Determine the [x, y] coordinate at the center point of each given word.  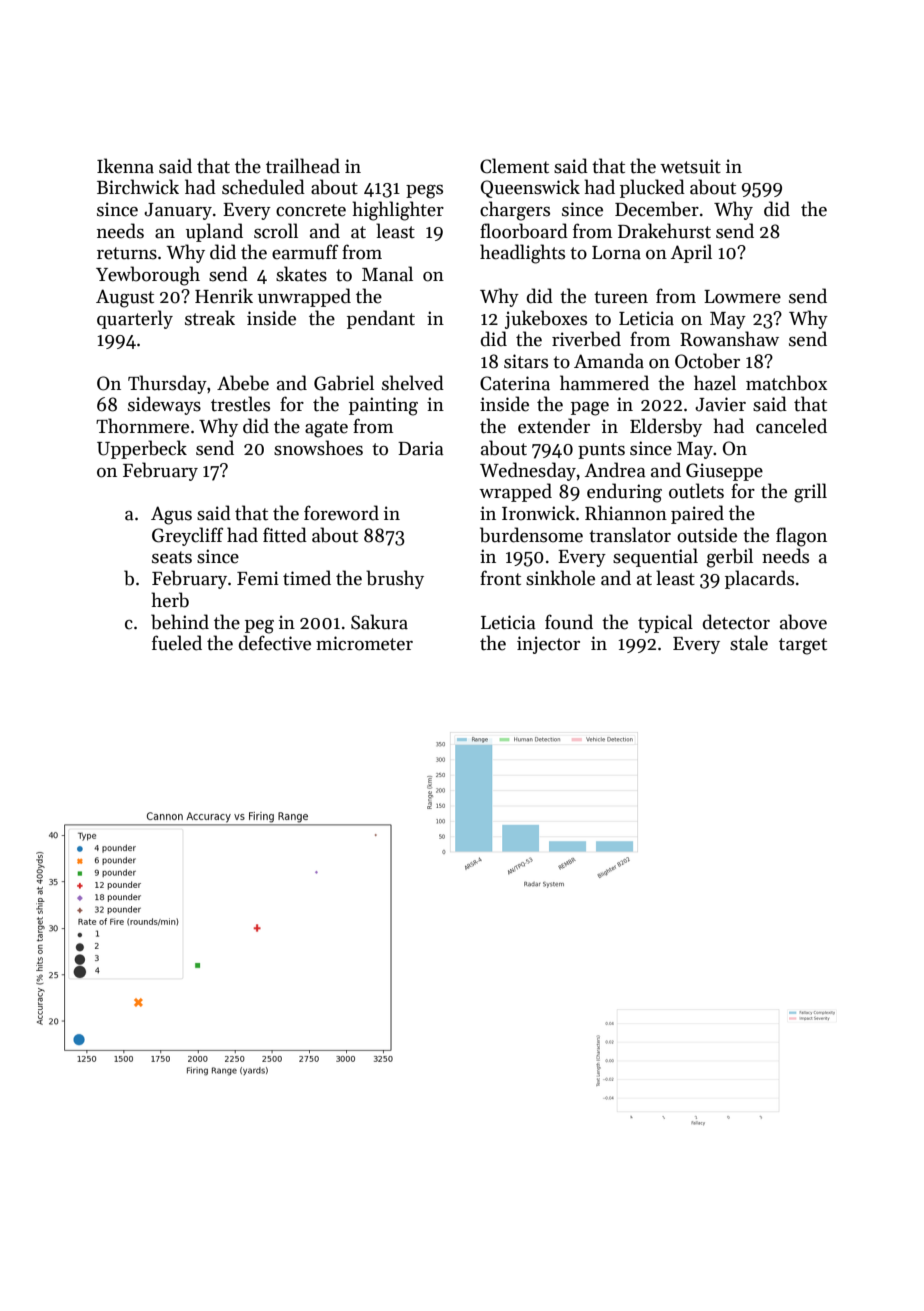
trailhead [303, 166]
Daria [421, 448]
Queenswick [530, 188]
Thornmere [142, 426]
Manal [387, 274]
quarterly [135, 319]
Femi [258, 578]
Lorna [616, 253]
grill [810, 493]
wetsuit [690, 166]
